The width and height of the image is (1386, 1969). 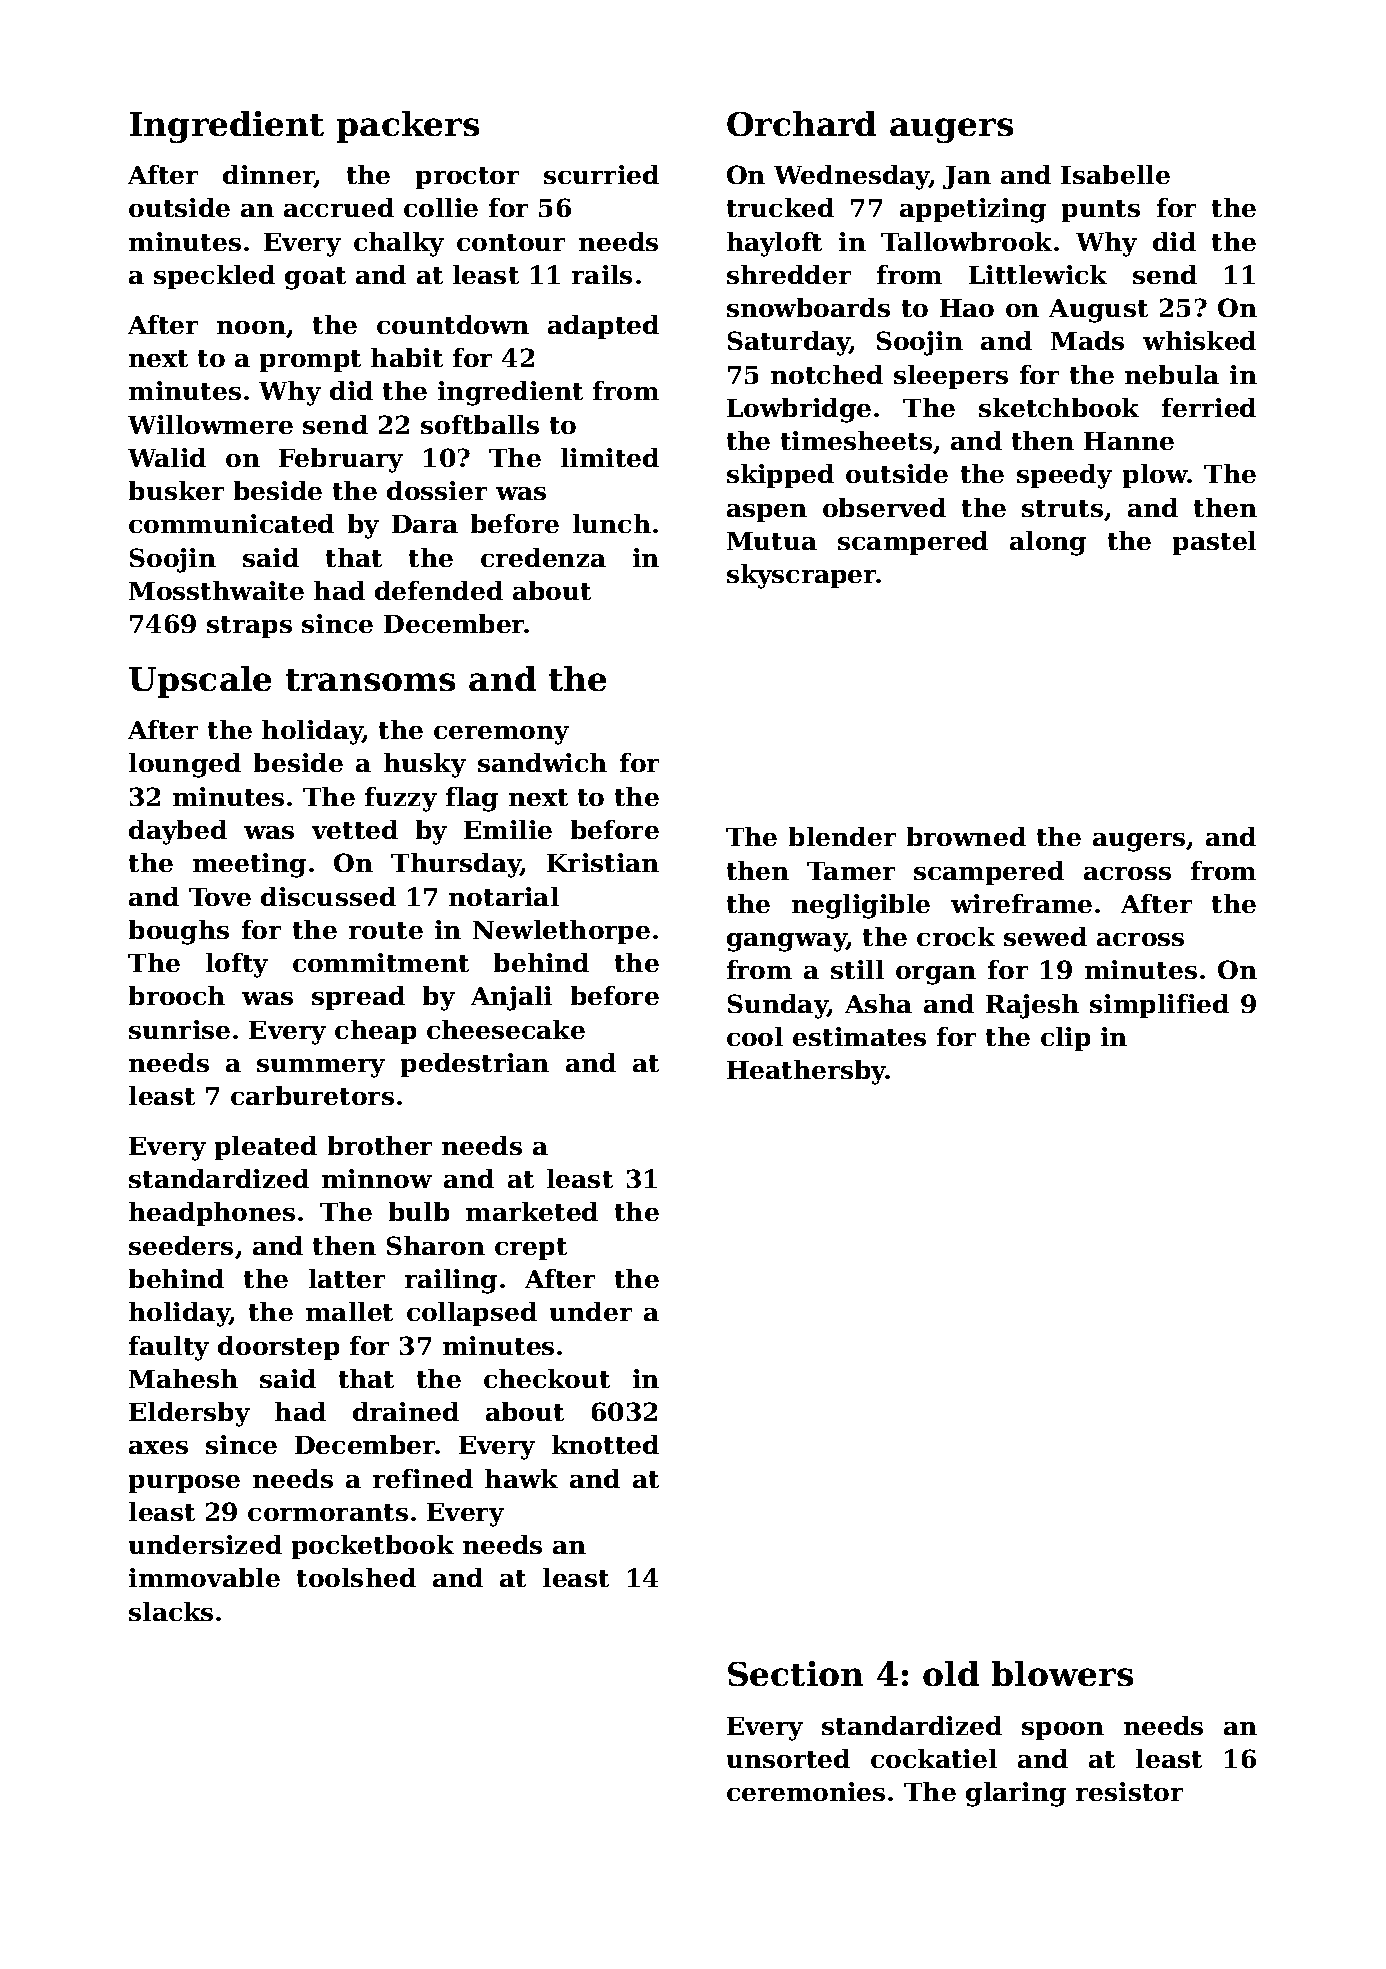 I want to click on speckled, so click(x=214, y=277).
